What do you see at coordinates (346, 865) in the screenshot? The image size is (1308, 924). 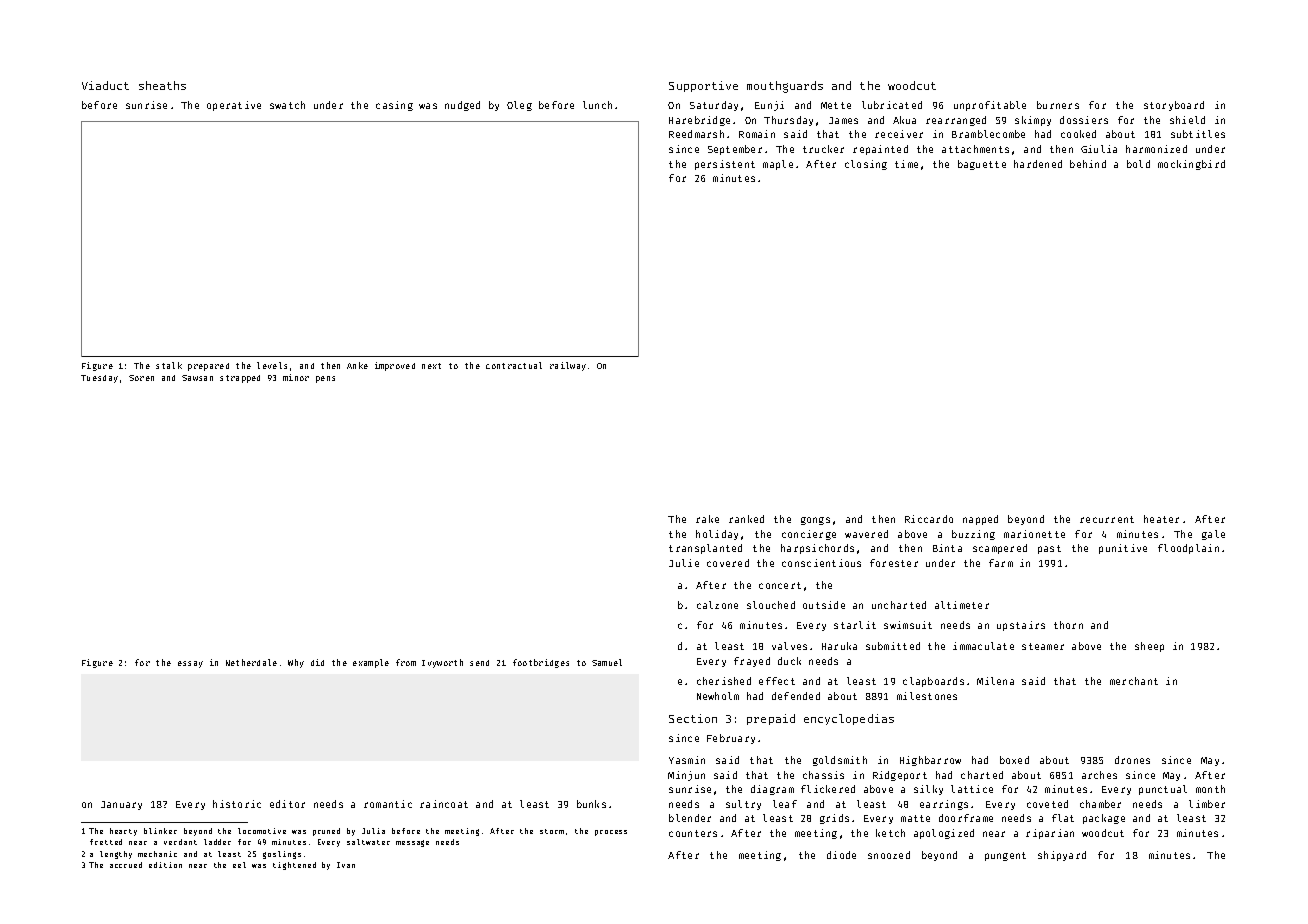 I see `Ivan` at bounding box center [346, 865].
